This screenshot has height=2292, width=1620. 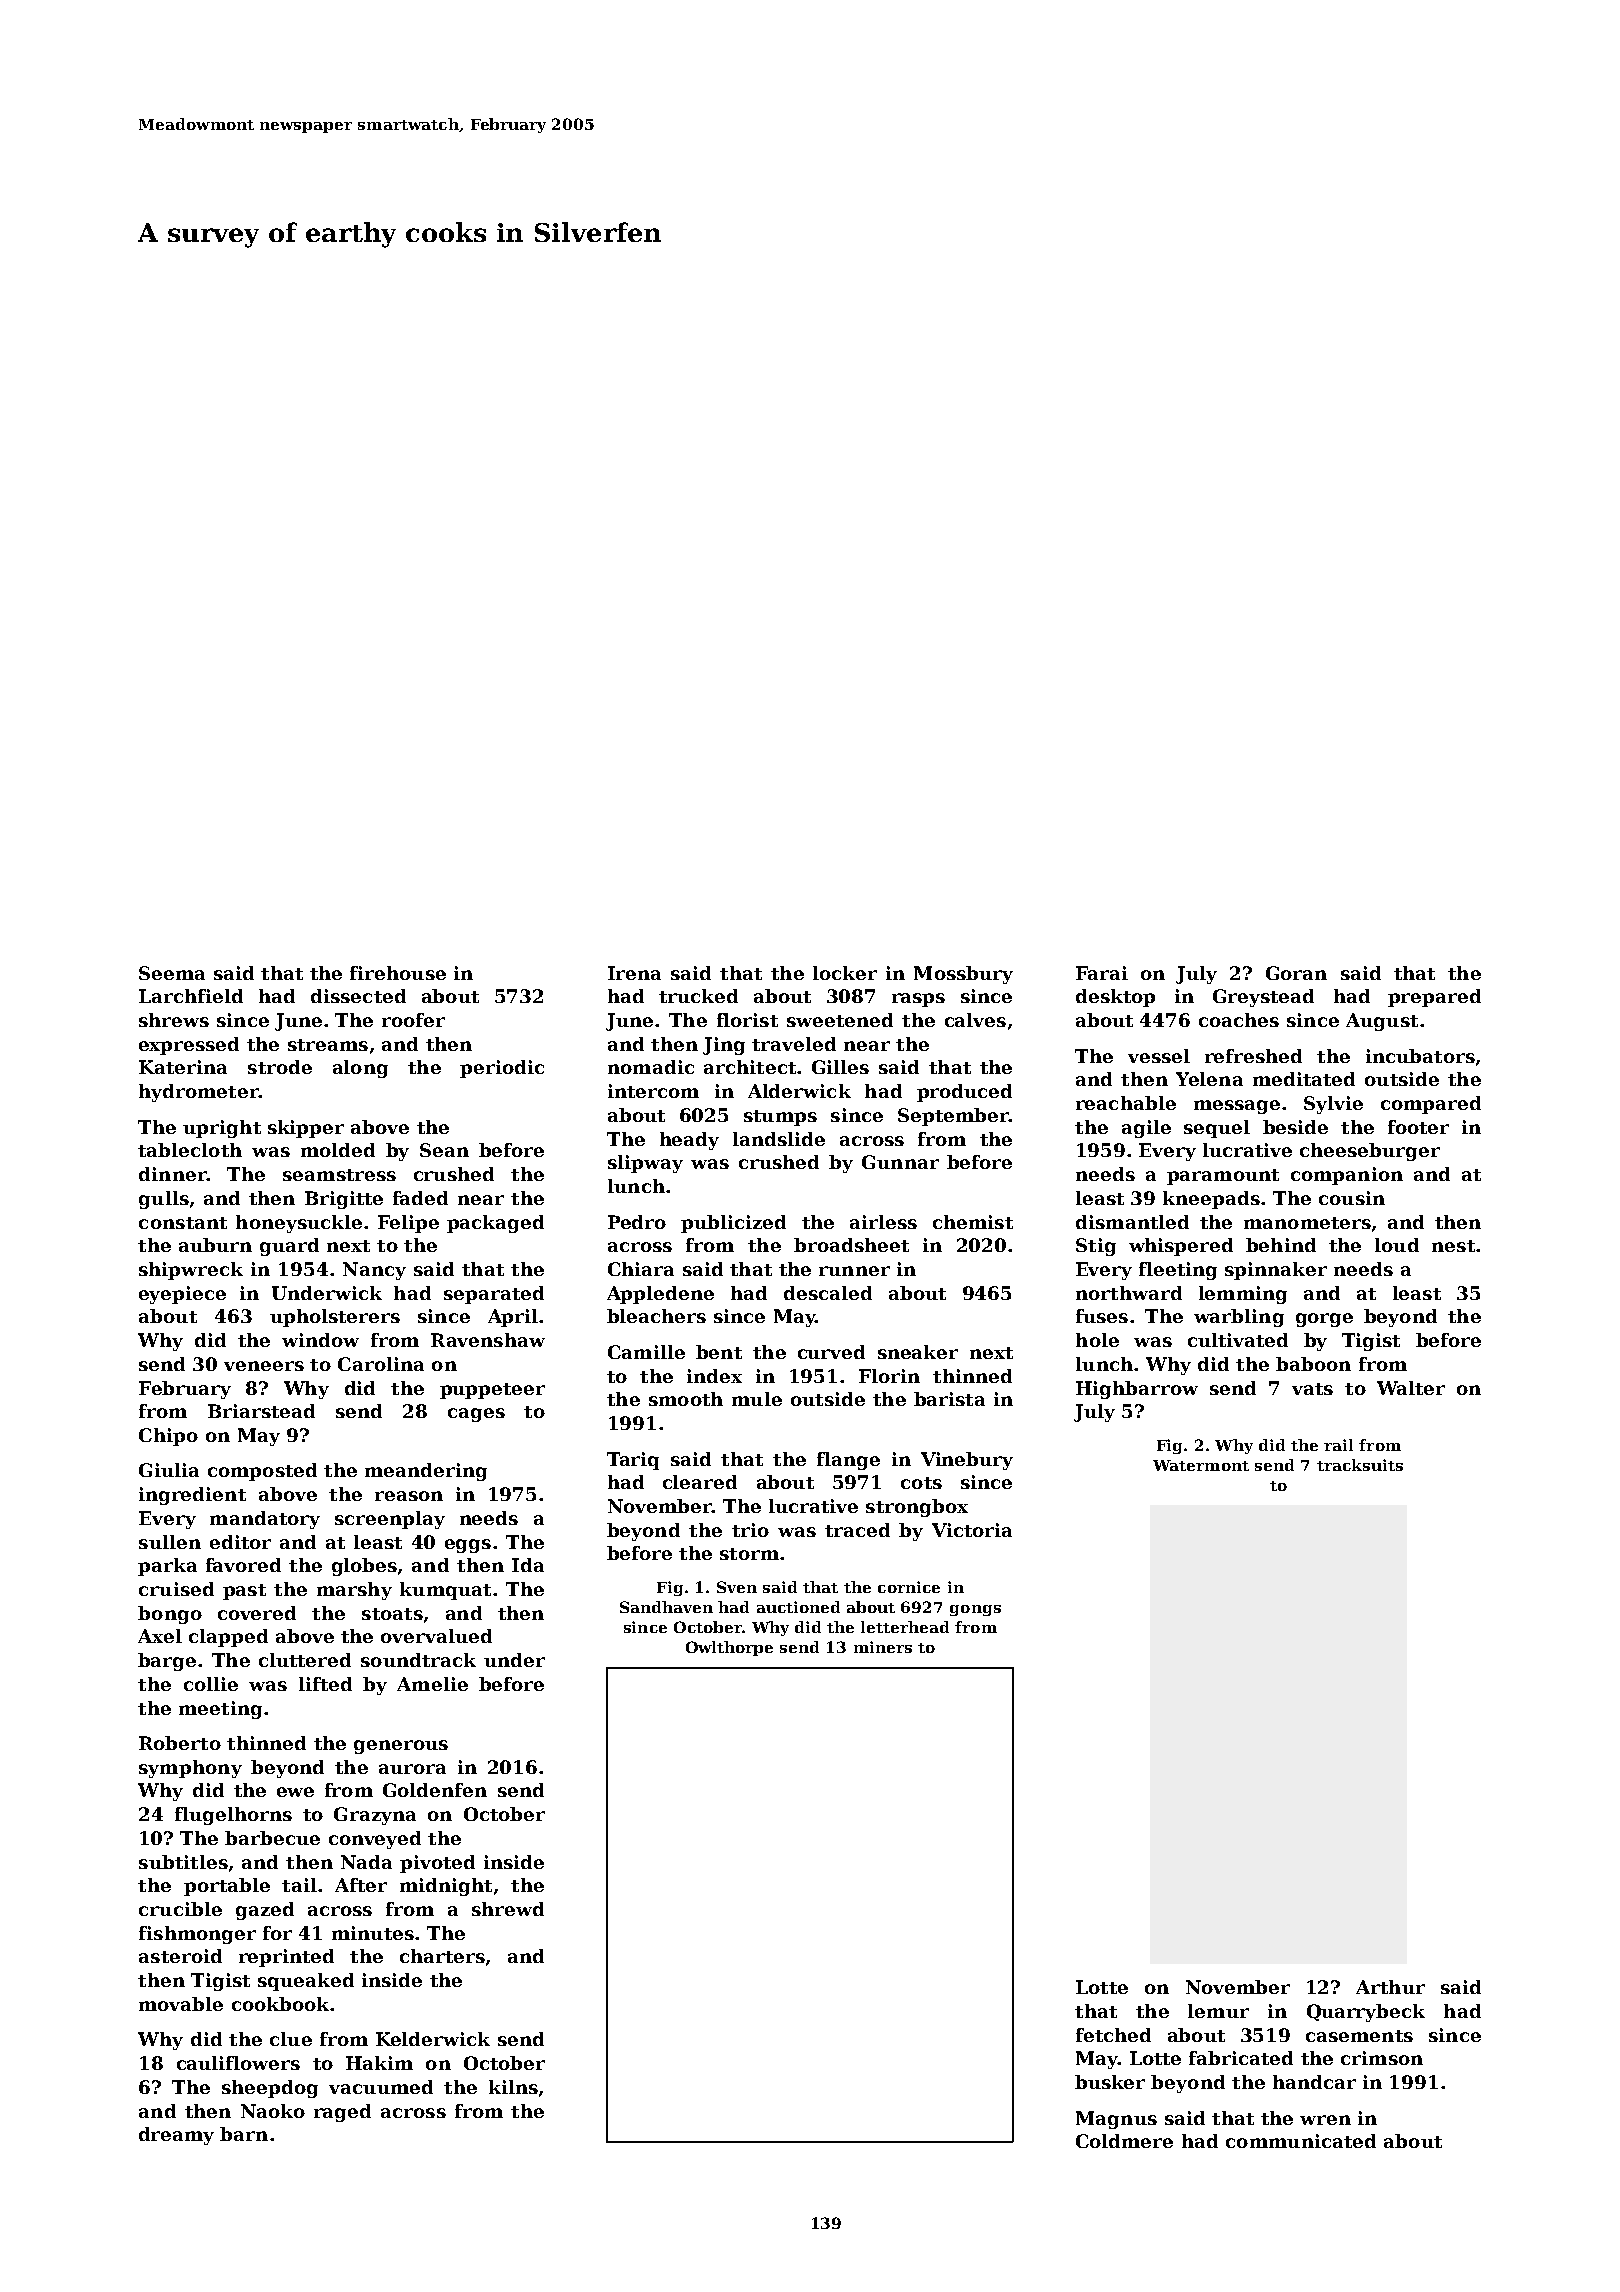 What do you see at coordinates (949, 1399) in the screenshot?
I see `barista` at bounding box center [949, 1399].
